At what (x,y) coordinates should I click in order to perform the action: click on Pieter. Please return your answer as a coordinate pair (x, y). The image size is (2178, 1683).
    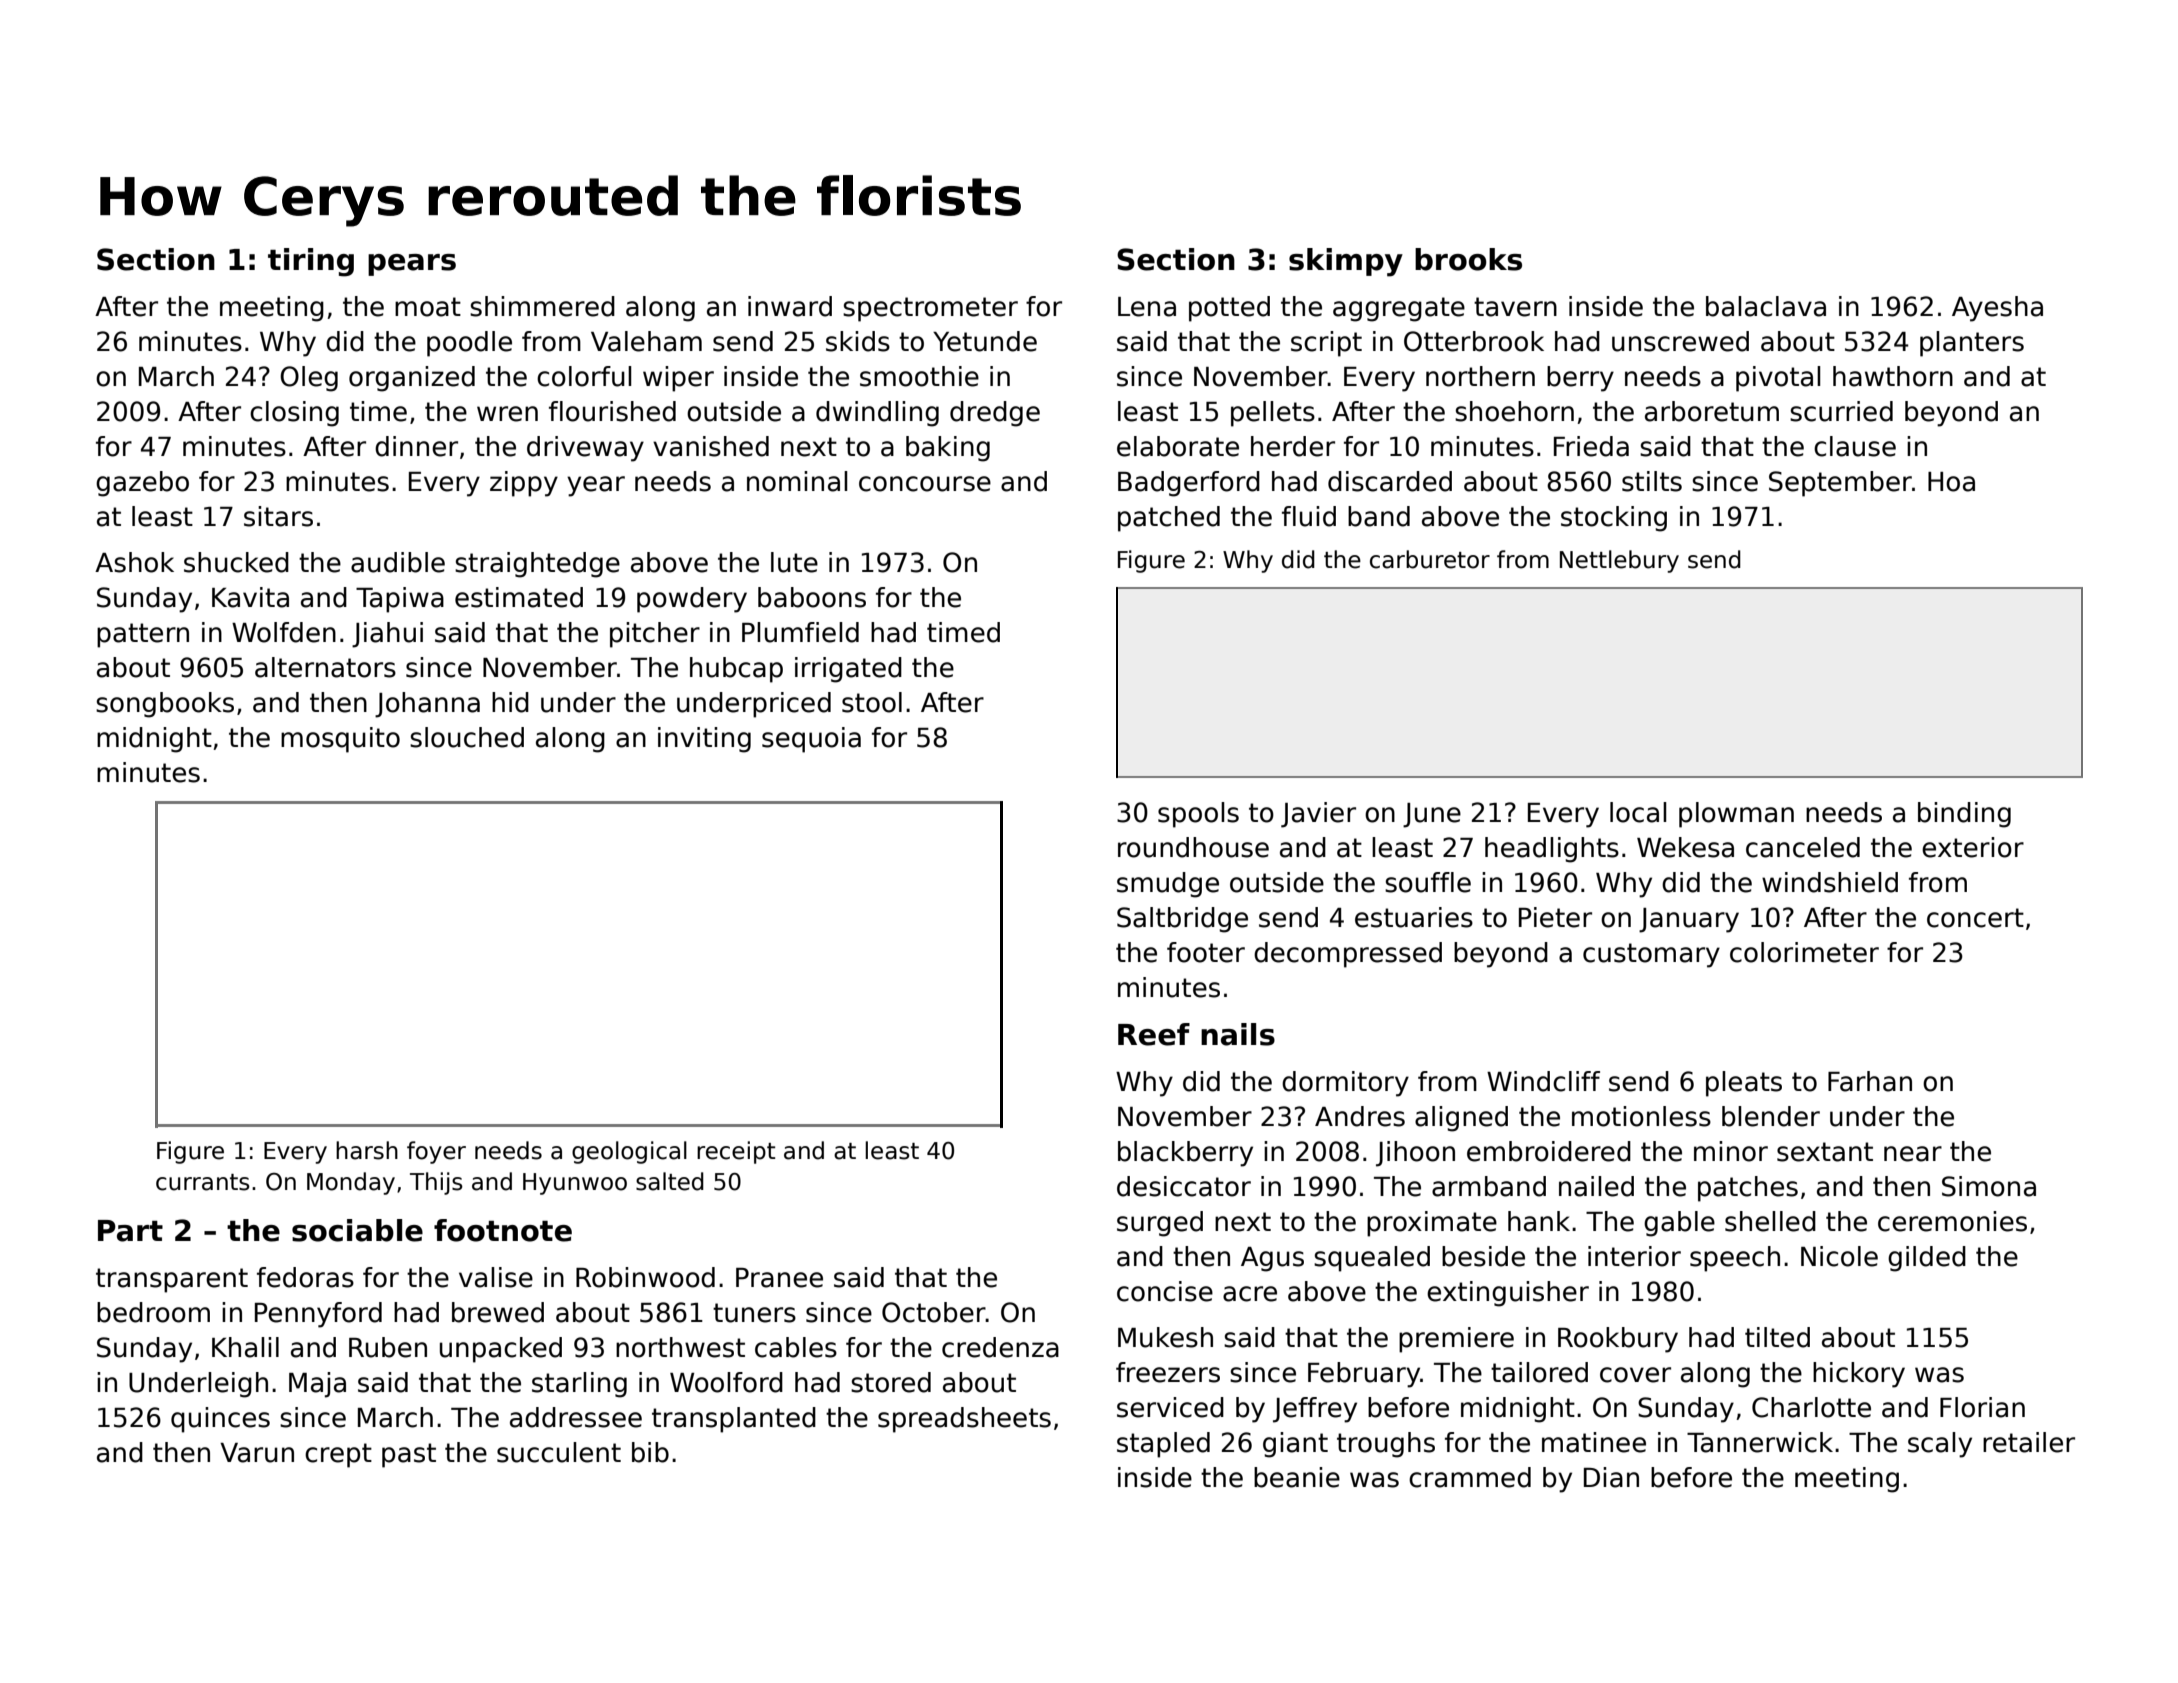
    Looking at the image, I should click on (1555, 917).
